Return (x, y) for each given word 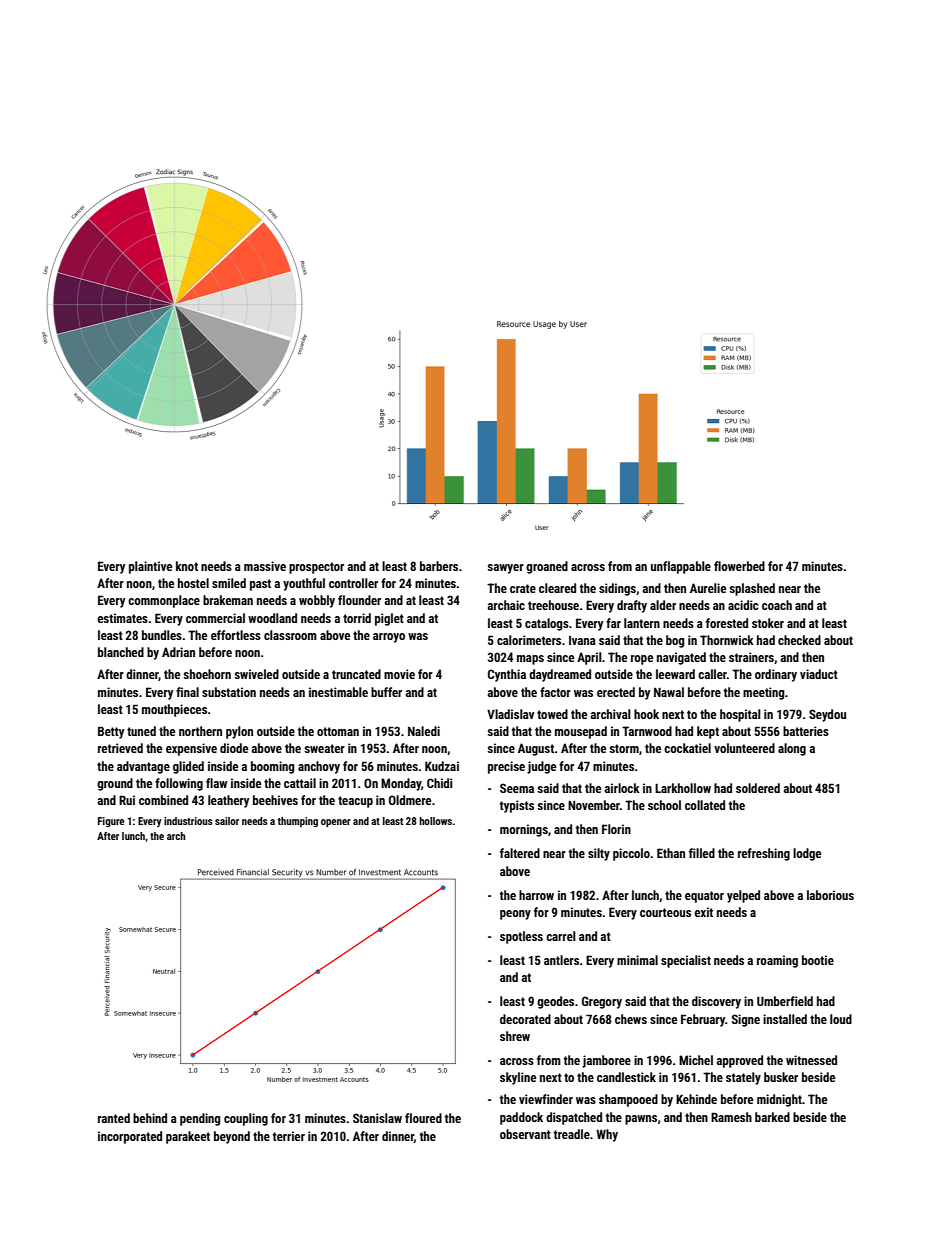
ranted (114, 1118)
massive (265, 566)
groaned (547, 567)
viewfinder (546, 1099)
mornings (524, 830)
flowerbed (739, 566)
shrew (515, 1036)
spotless (521, 937)
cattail (300, 783)
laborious (830, 895)
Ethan (671, 853)
